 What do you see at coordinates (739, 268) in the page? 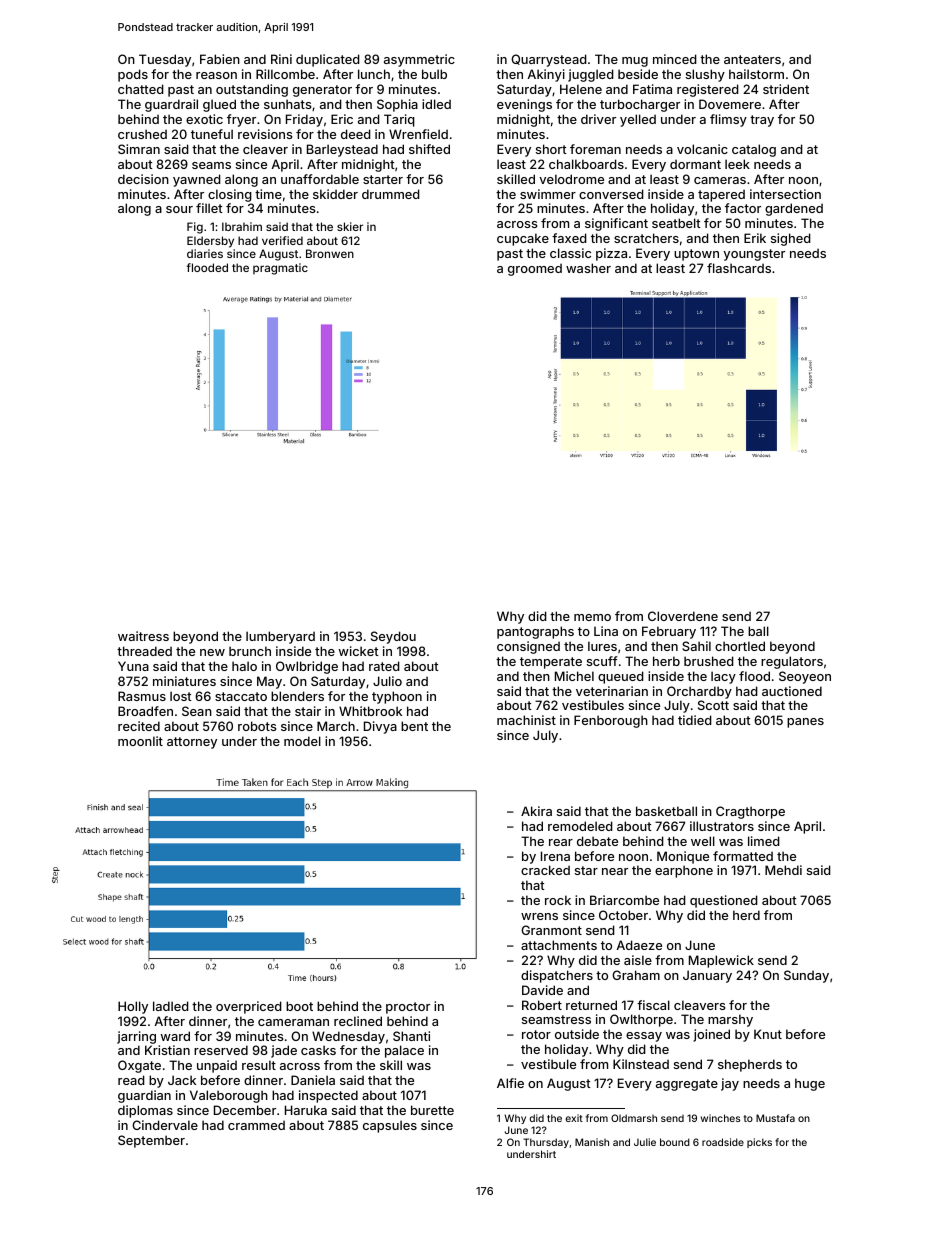
I see `flashcards` at bounding box center [739, 268].
